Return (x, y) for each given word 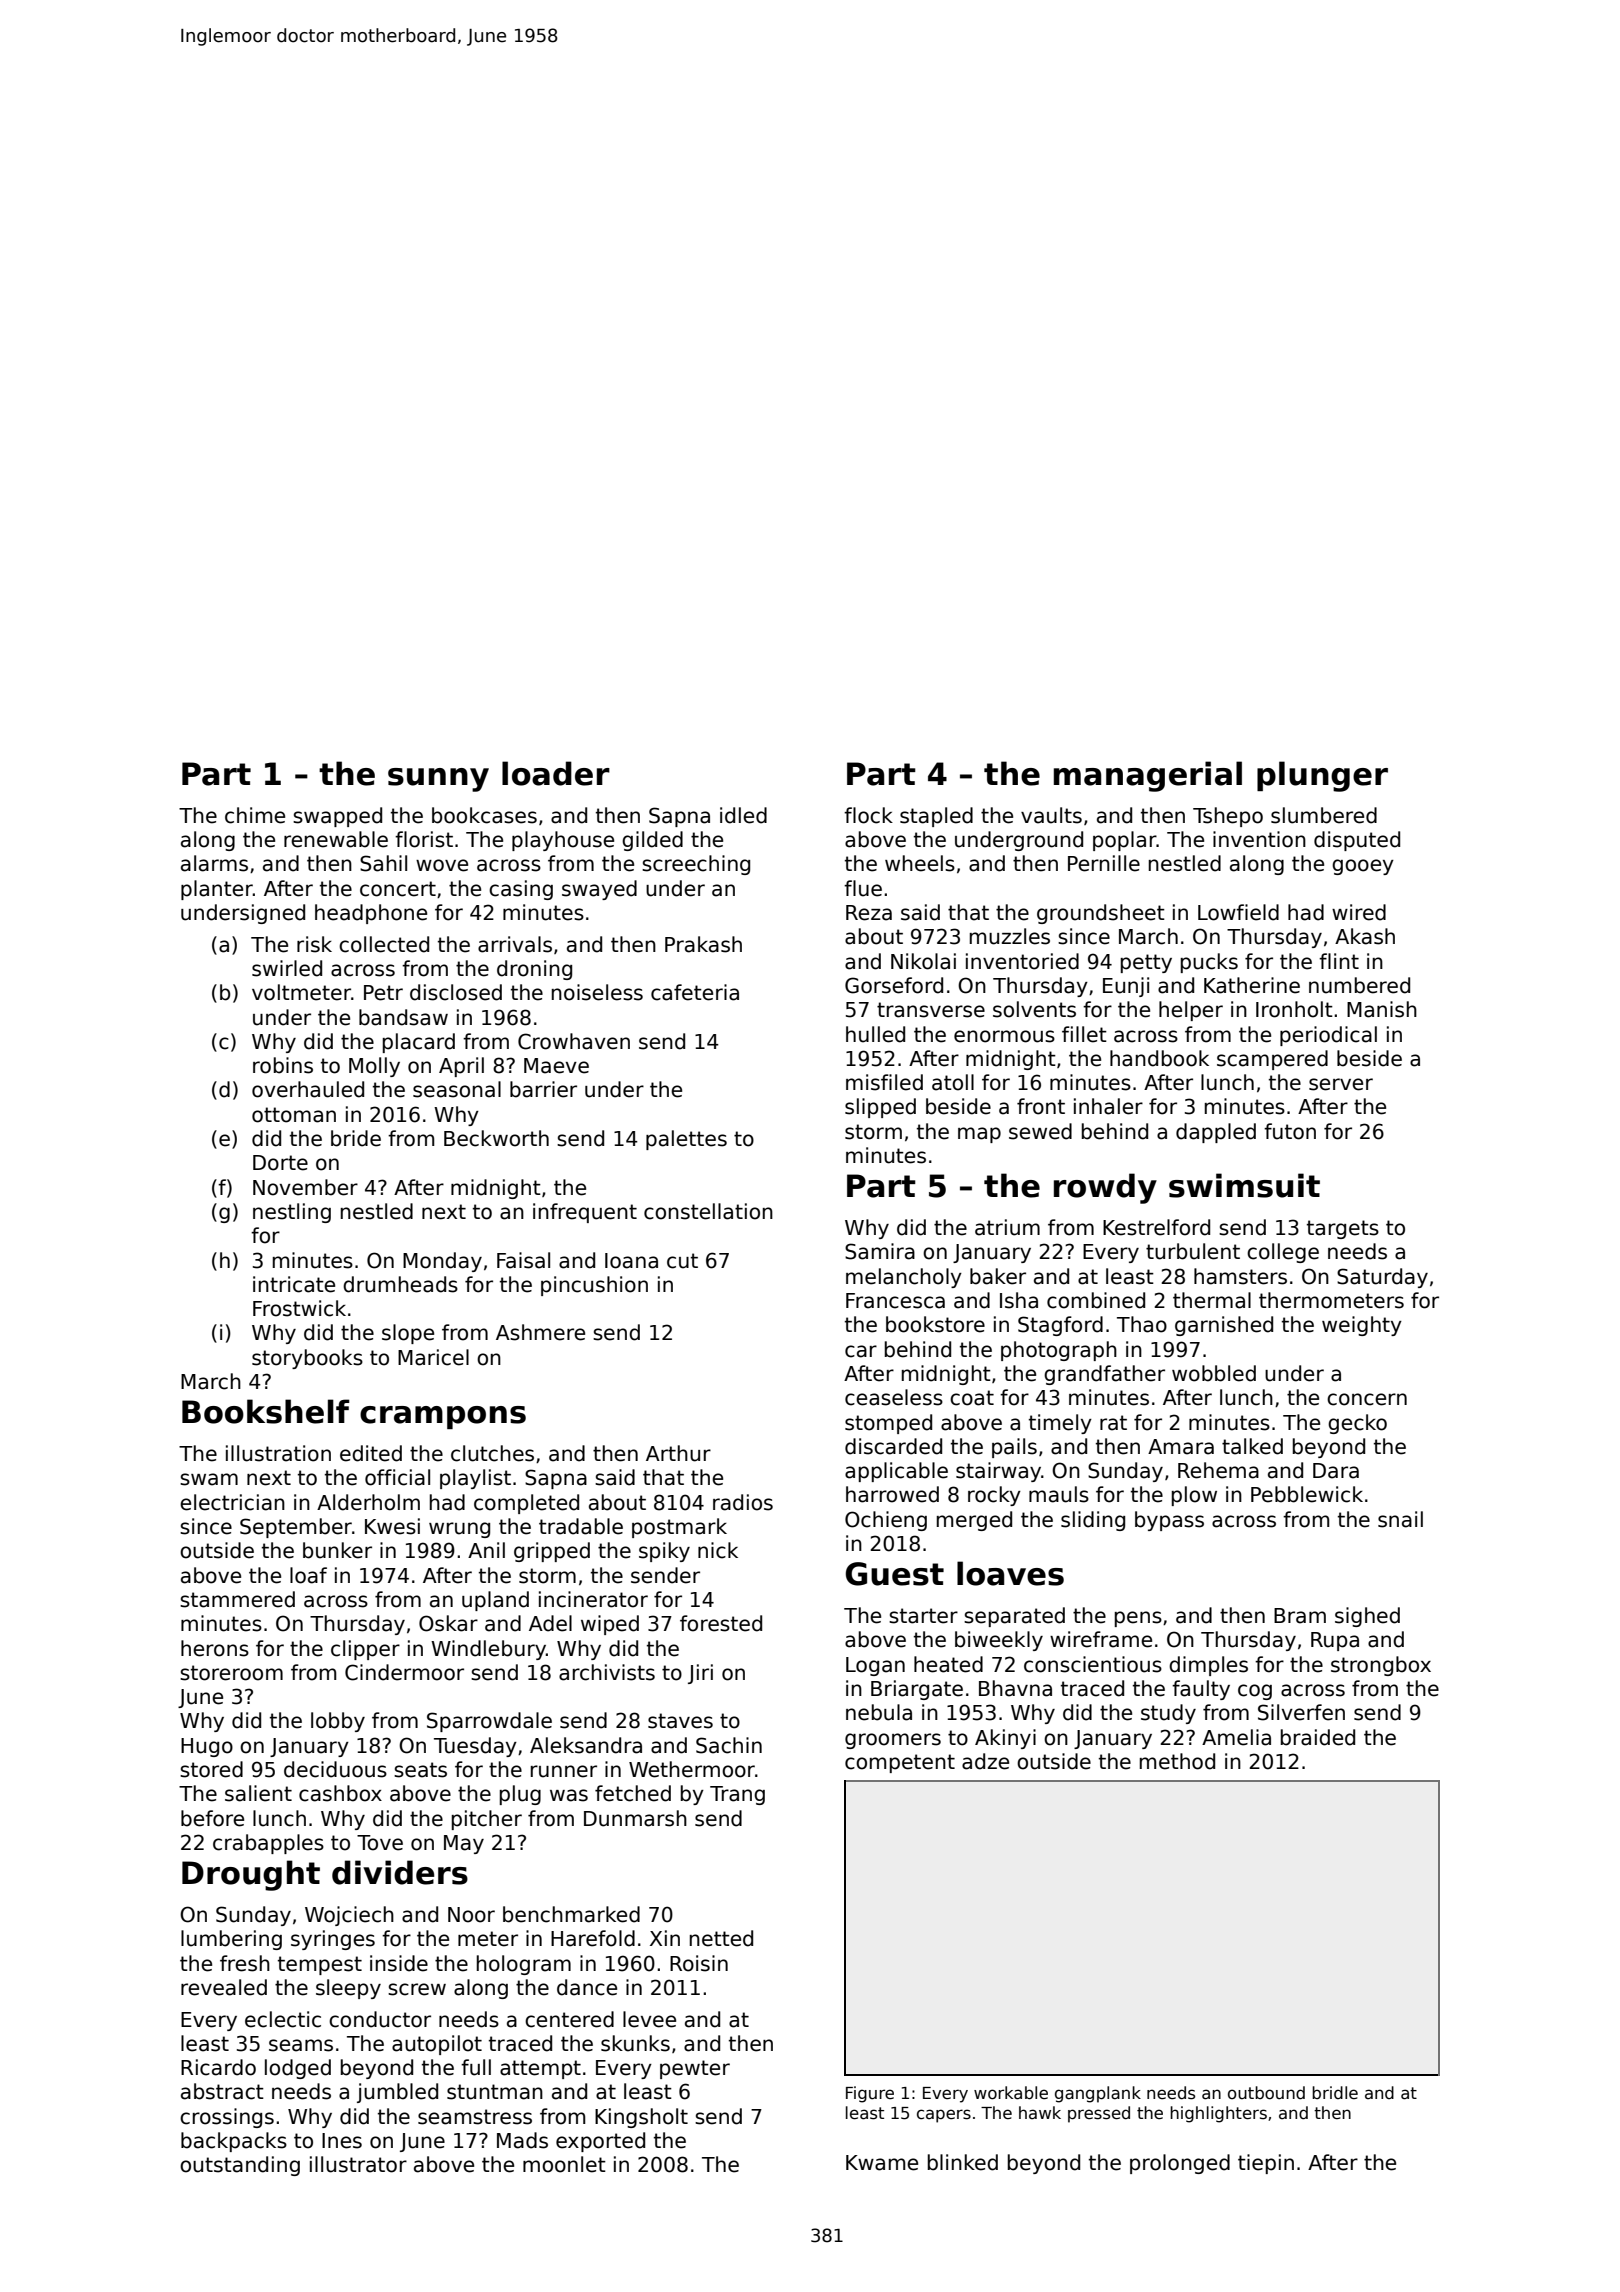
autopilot (437, 2045)
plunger (1322, 776)
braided (1318, 1737)
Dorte (280, 1163)
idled (743, 815)
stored (211, 1769)
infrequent (585, 1213)
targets (1343, 1229)
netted (721, 1938)
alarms (214, 863)
